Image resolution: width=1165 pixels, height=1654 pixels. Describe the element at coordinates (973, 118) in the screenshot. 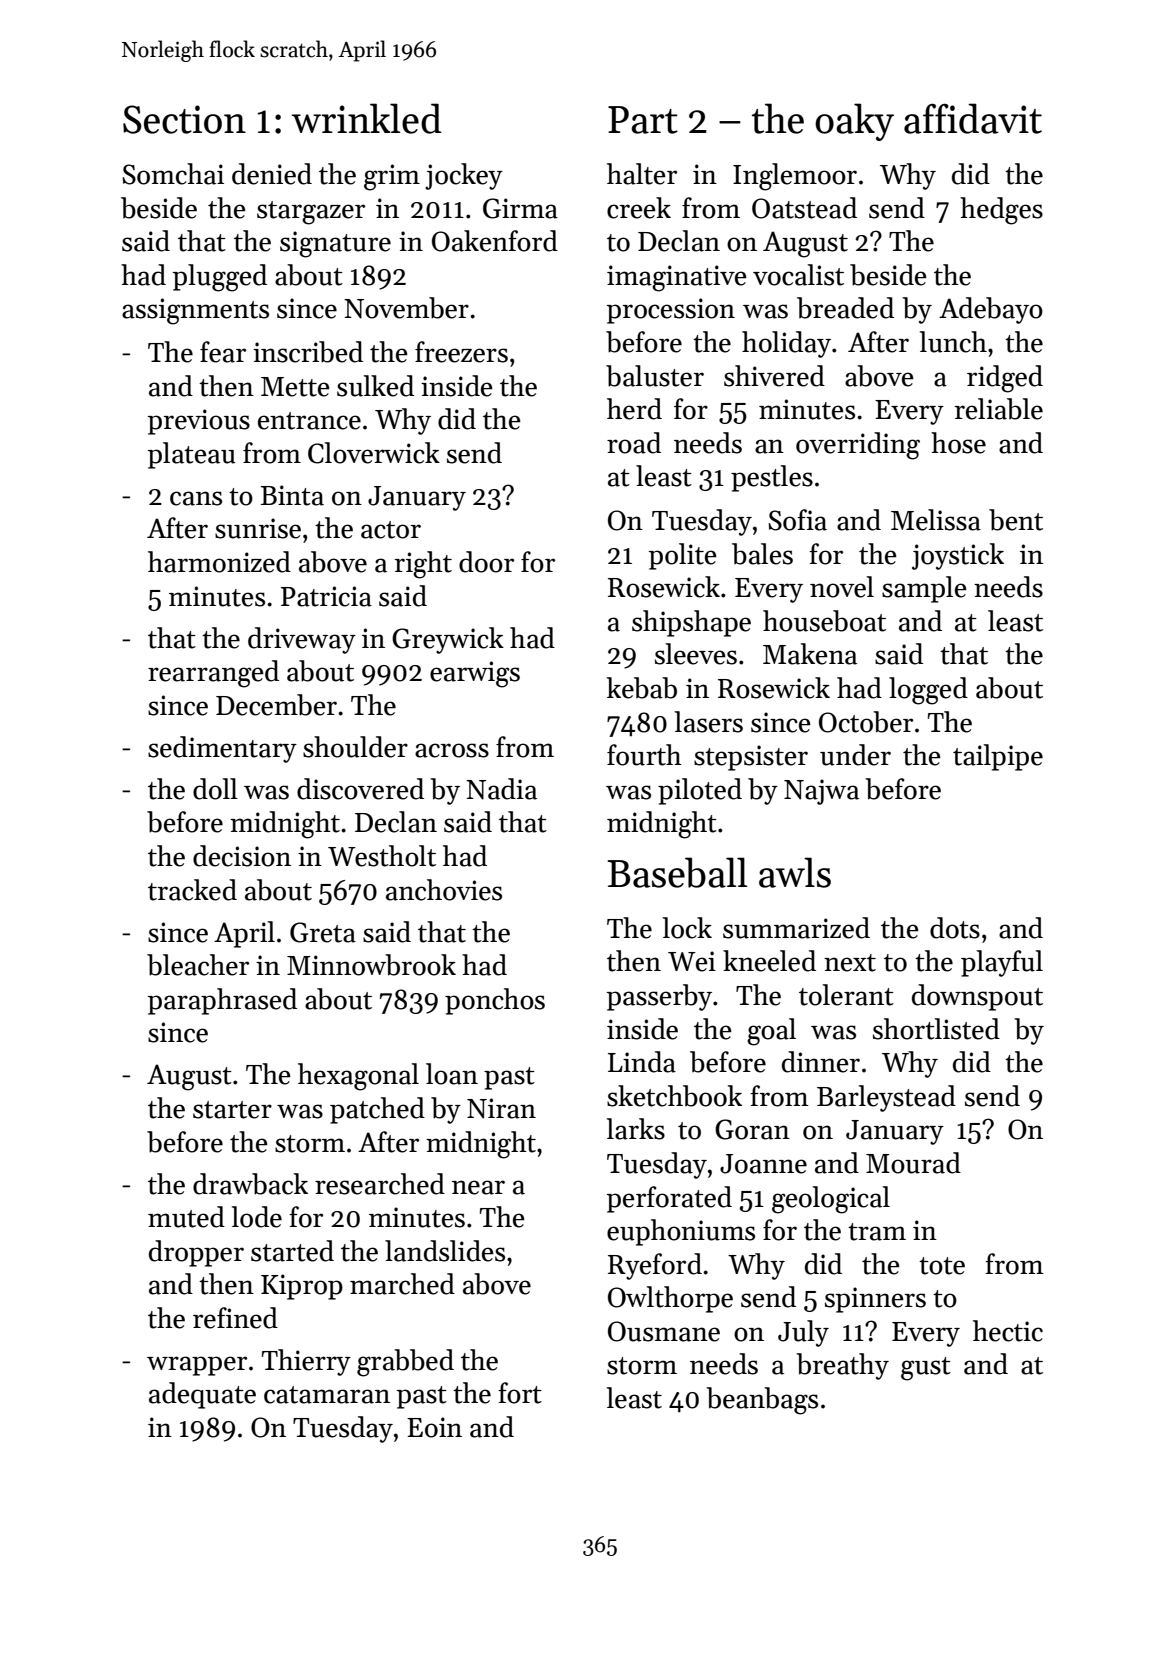

I see `affidavit` at that location.
